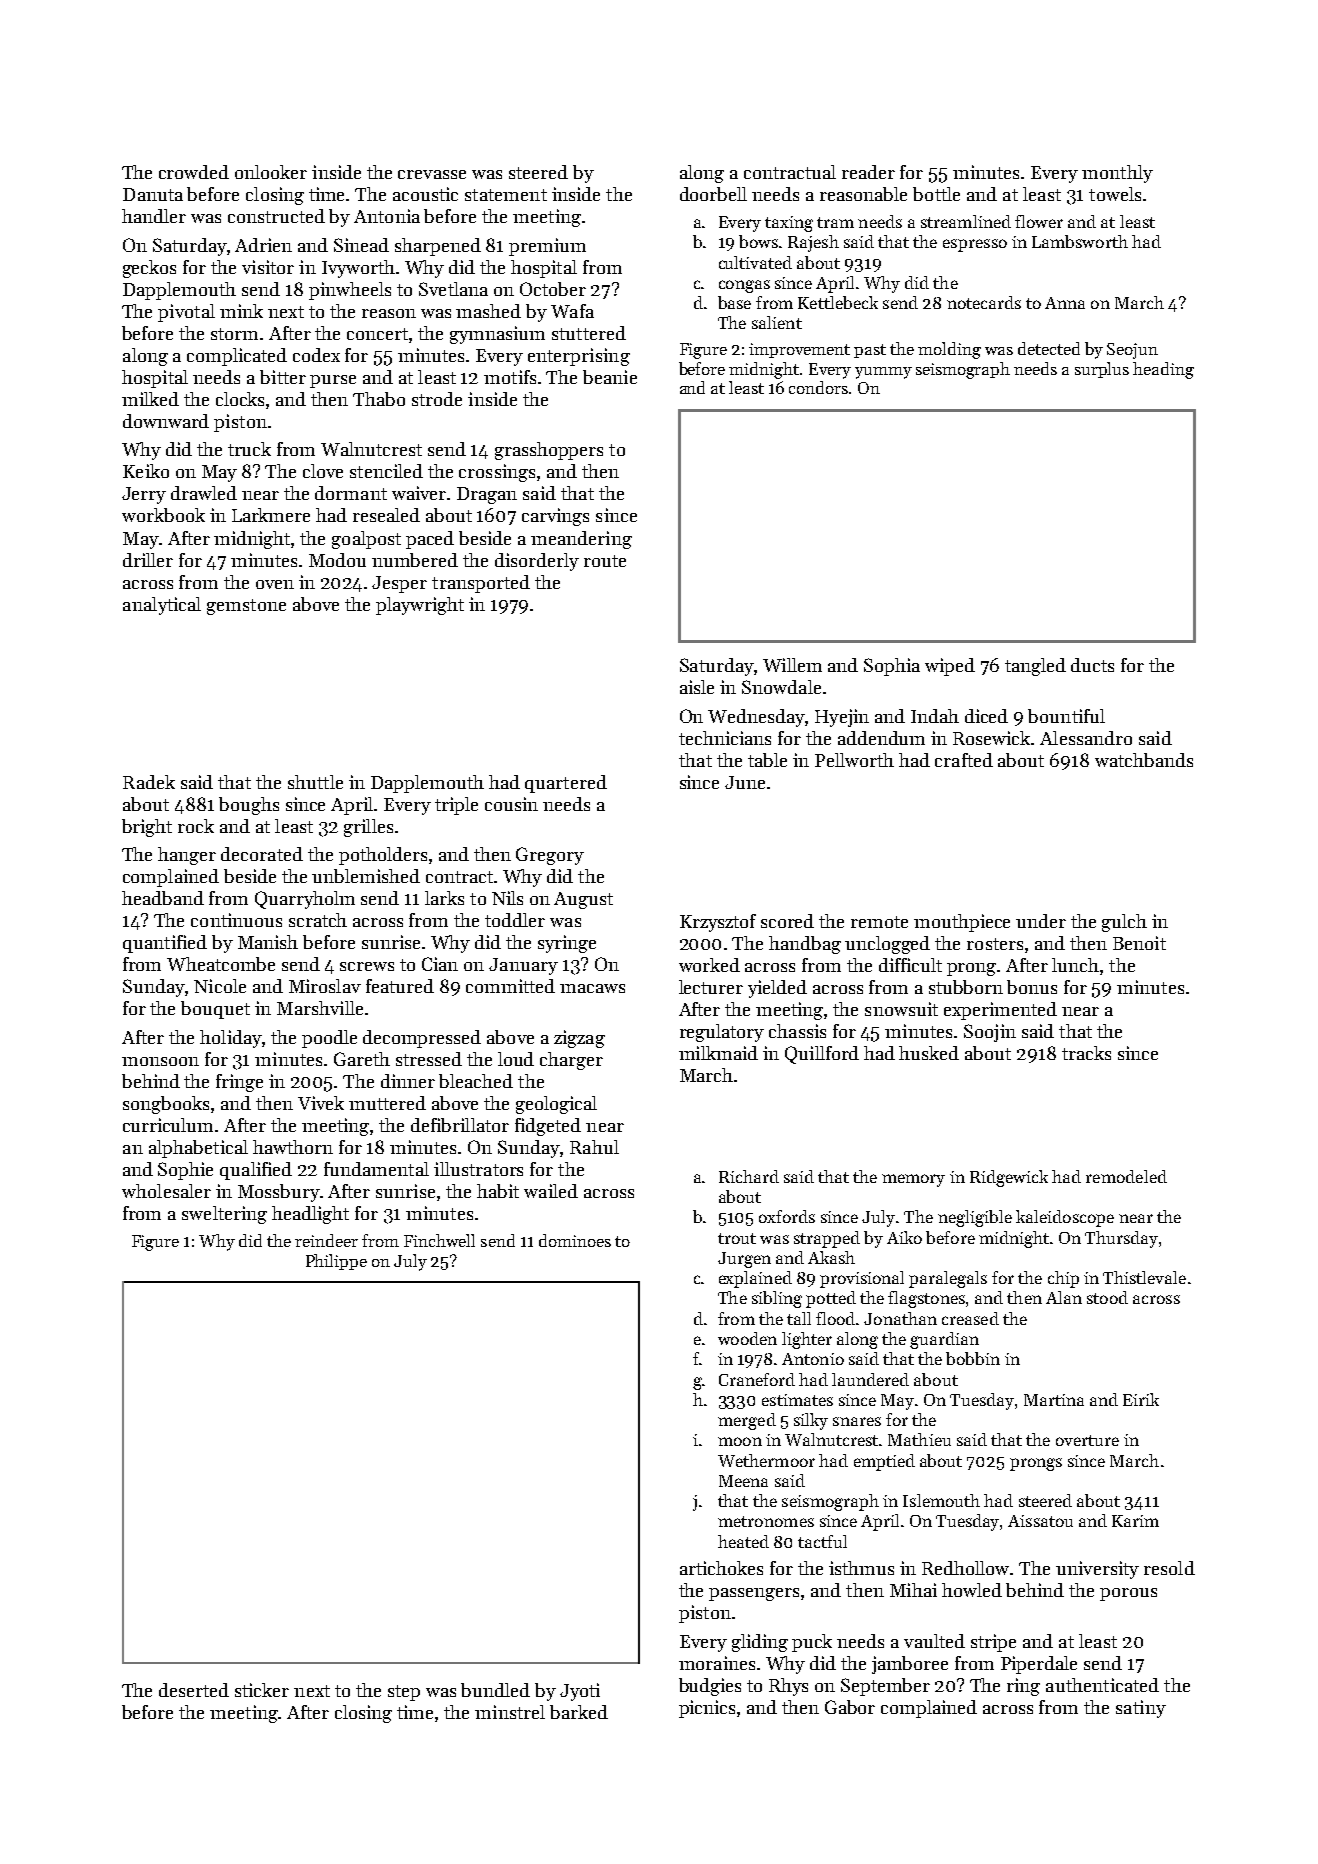 Image resolution: width=1318 pixels, height=1864 pixels. What do you see at coordinates (592, 988) in the screenshot?
I see `macaws` at bounding box center [592, 988].
